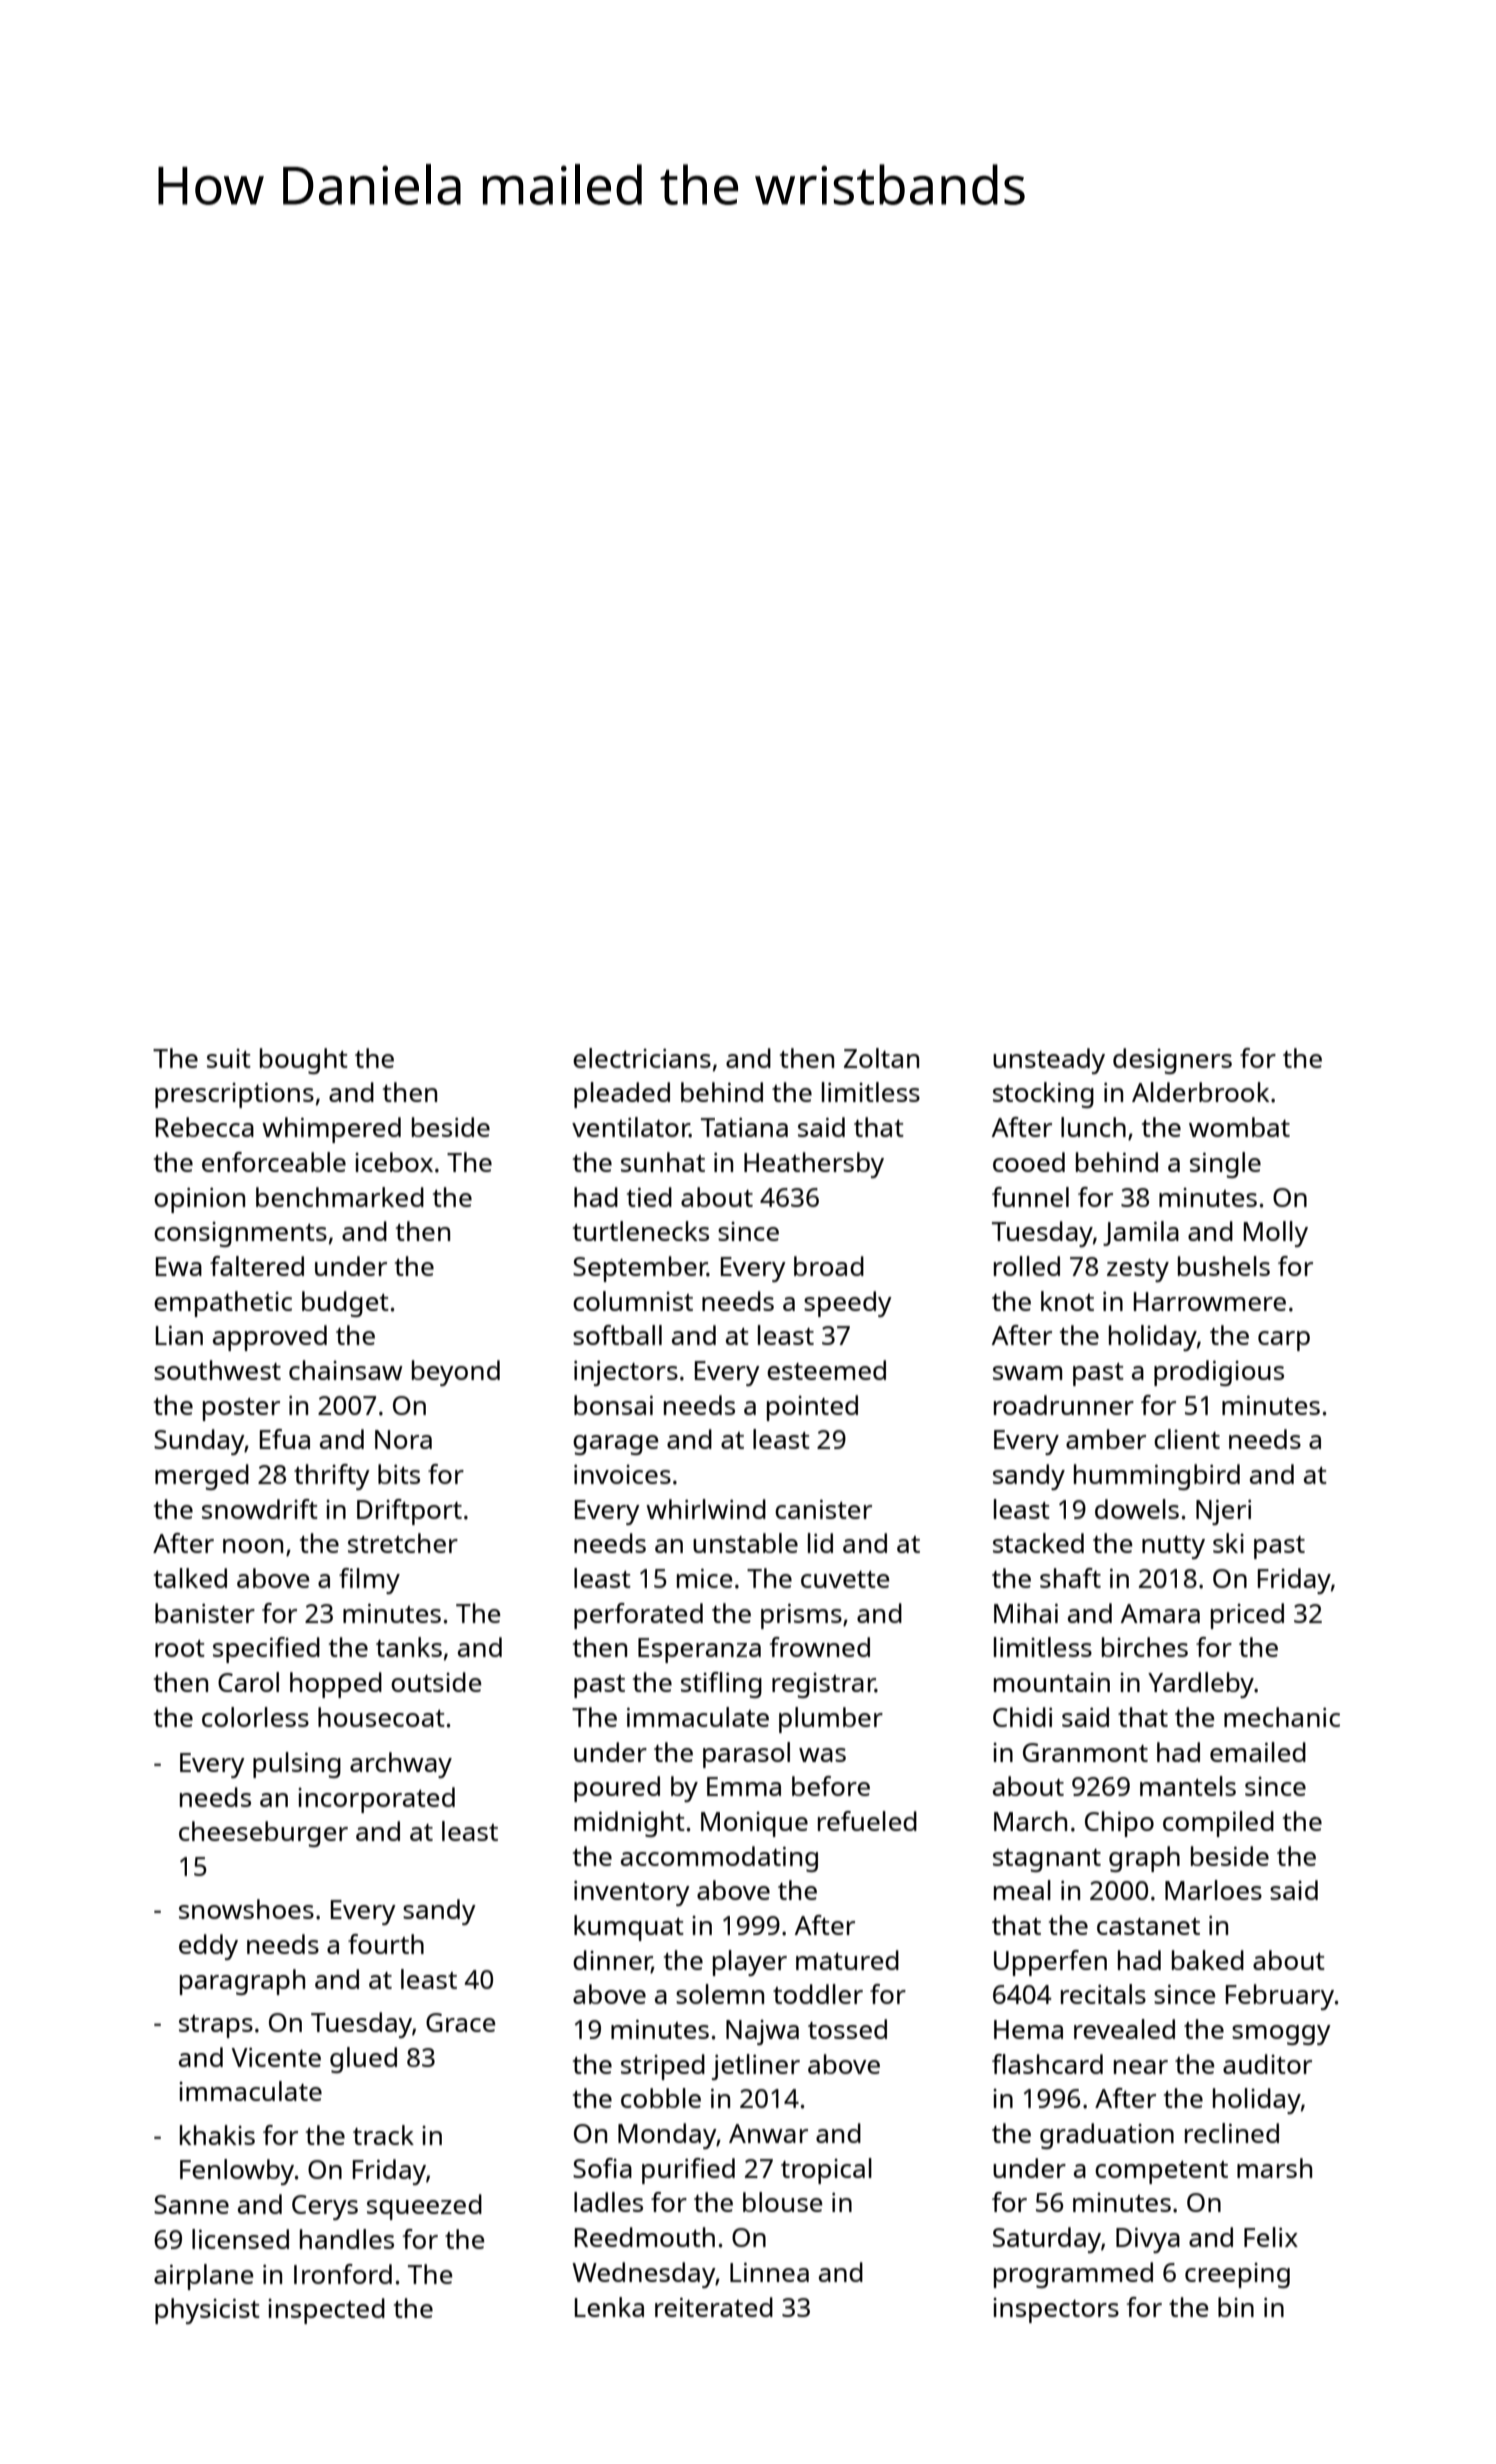  I want to click on pointed, so click(812, 1408).
